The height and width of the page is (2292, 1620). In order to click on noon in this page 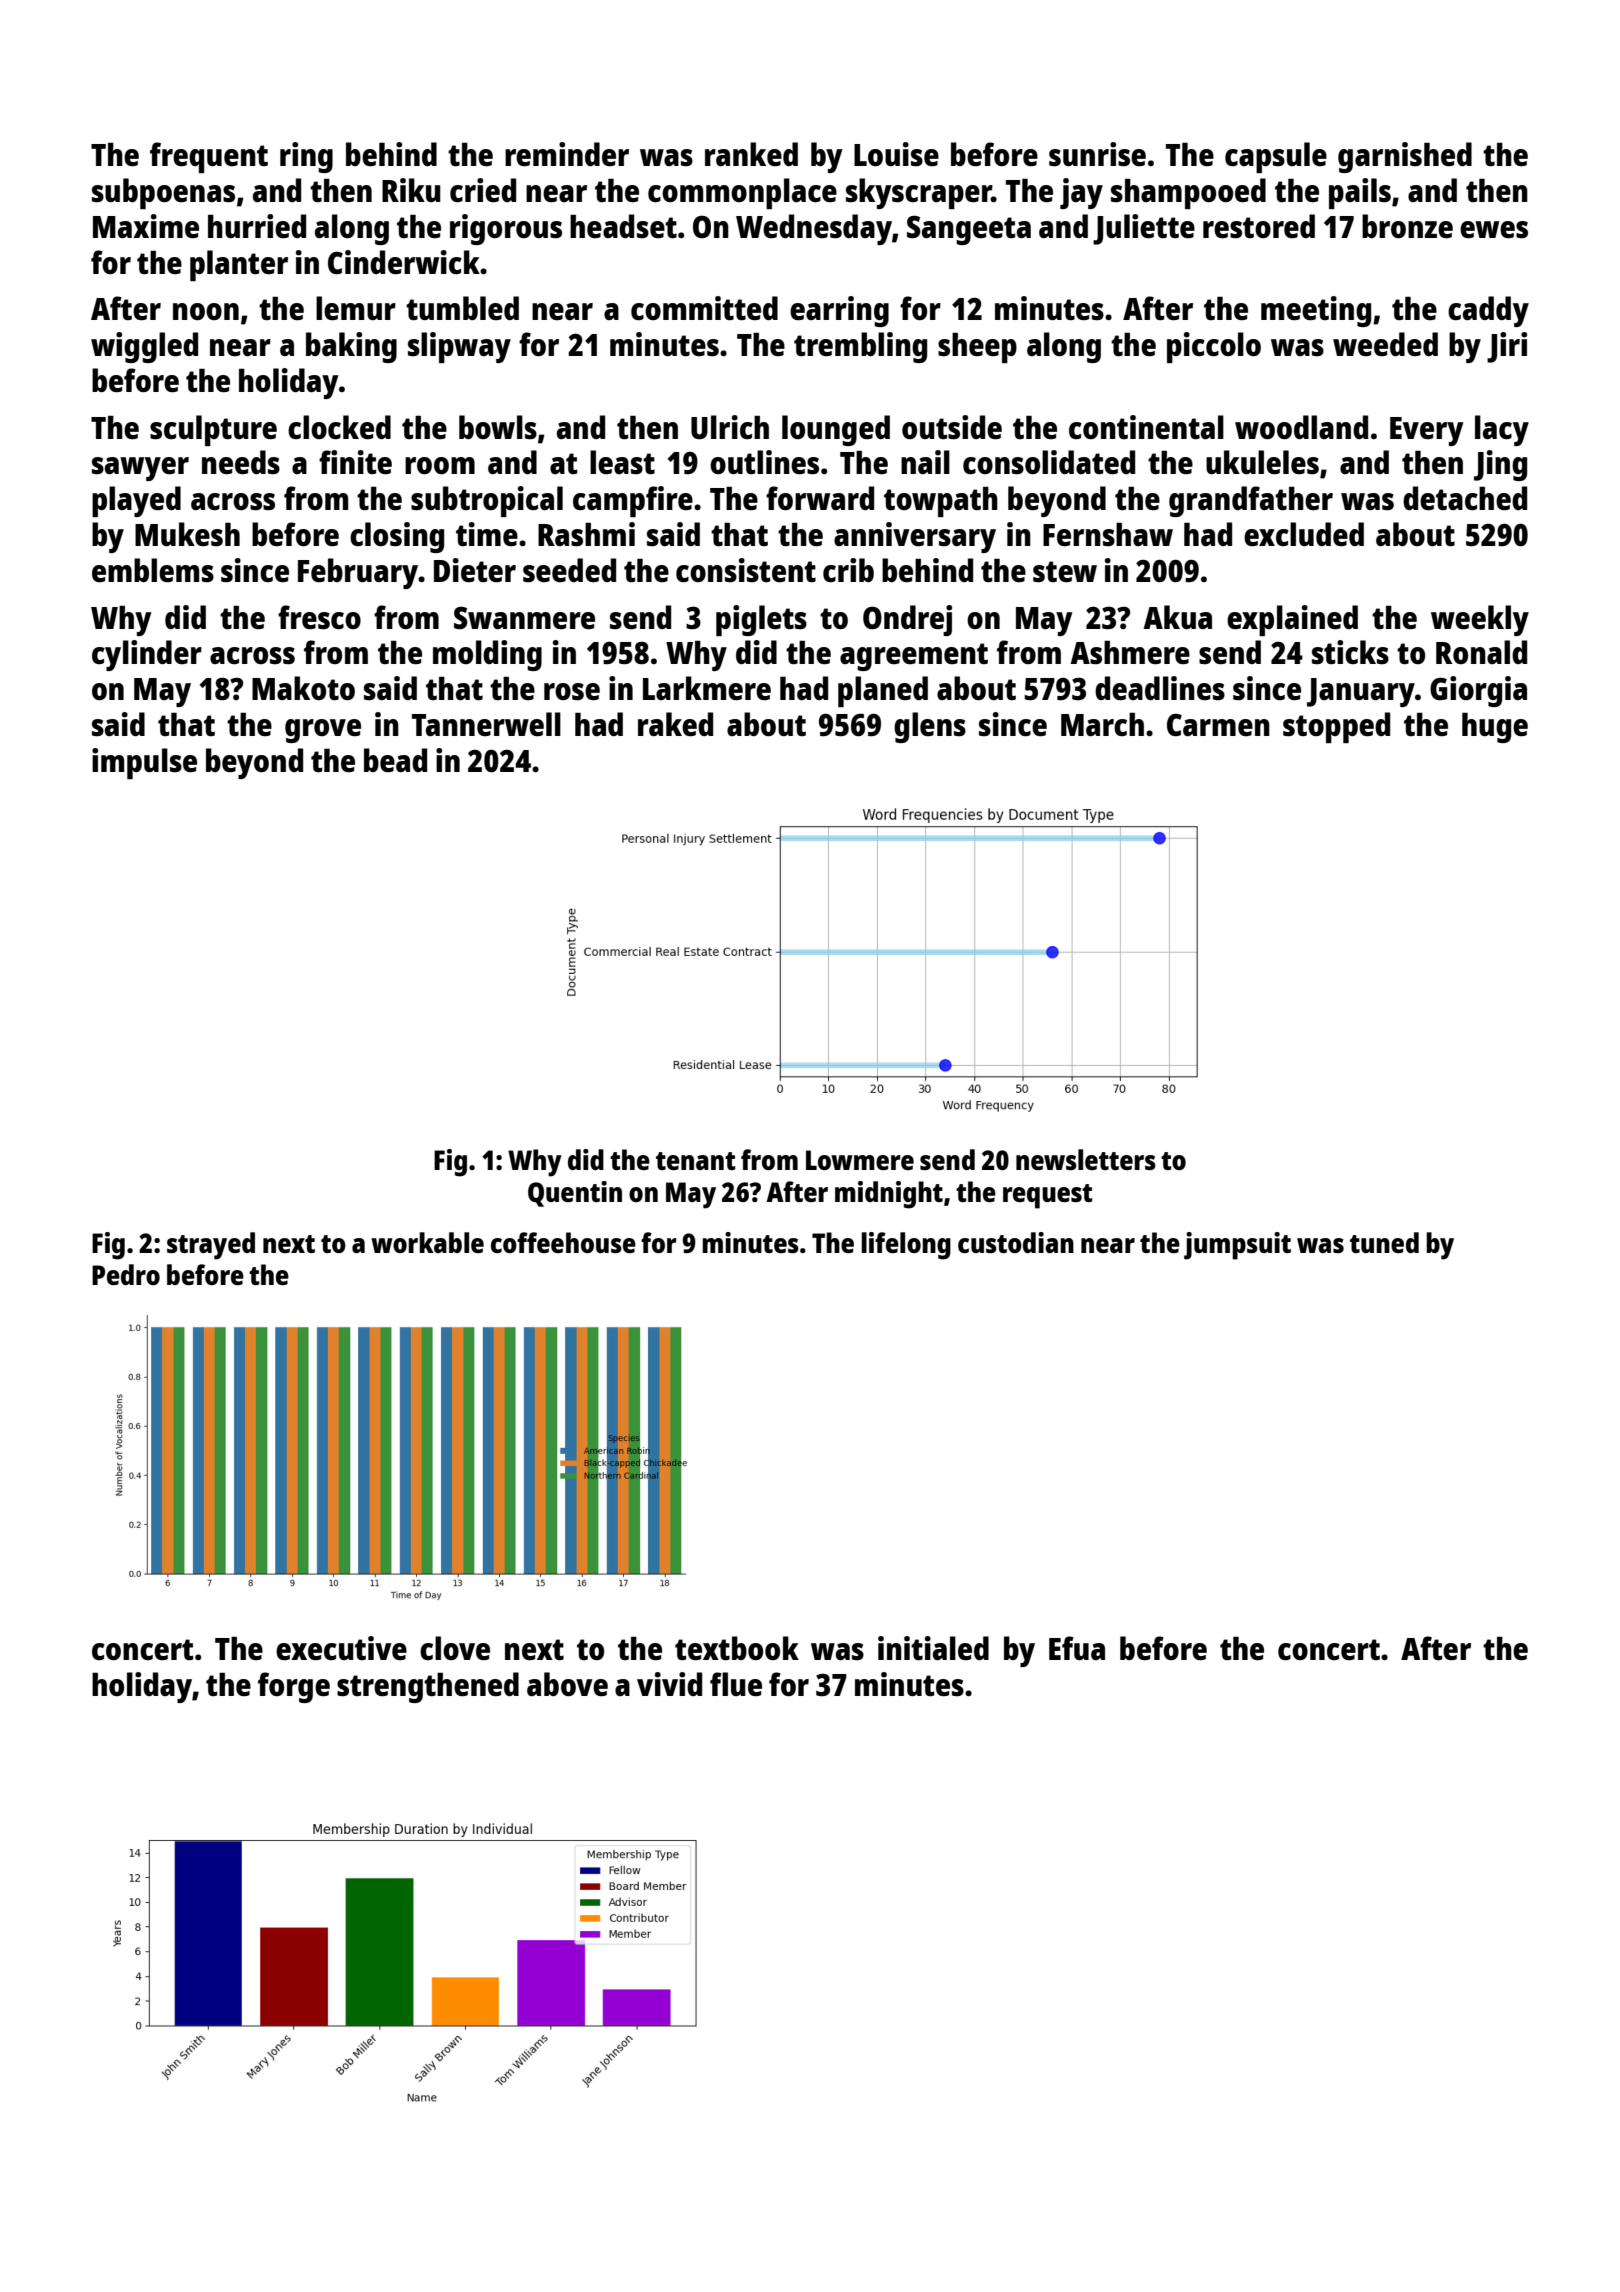, I will do `click(206, 311)`.
